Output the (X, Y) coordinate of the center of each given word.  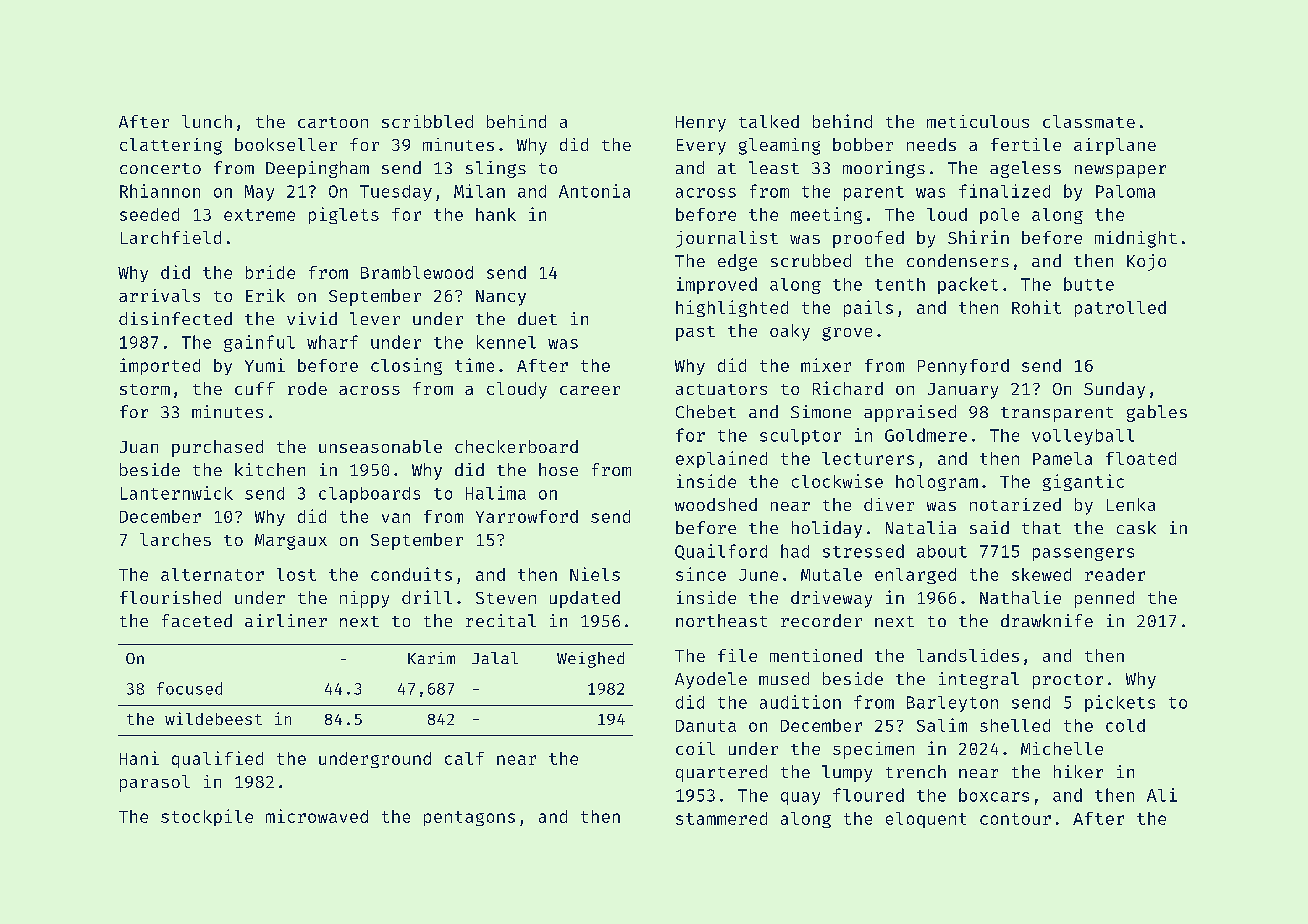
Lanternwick (177, 493)
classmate (1089, 121)
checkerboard (516, 446)
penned (1104, 599)
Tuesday (396, 193)
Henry (701, 124)
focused (189, 688)
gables (1157, 413)
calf (464, 758)
